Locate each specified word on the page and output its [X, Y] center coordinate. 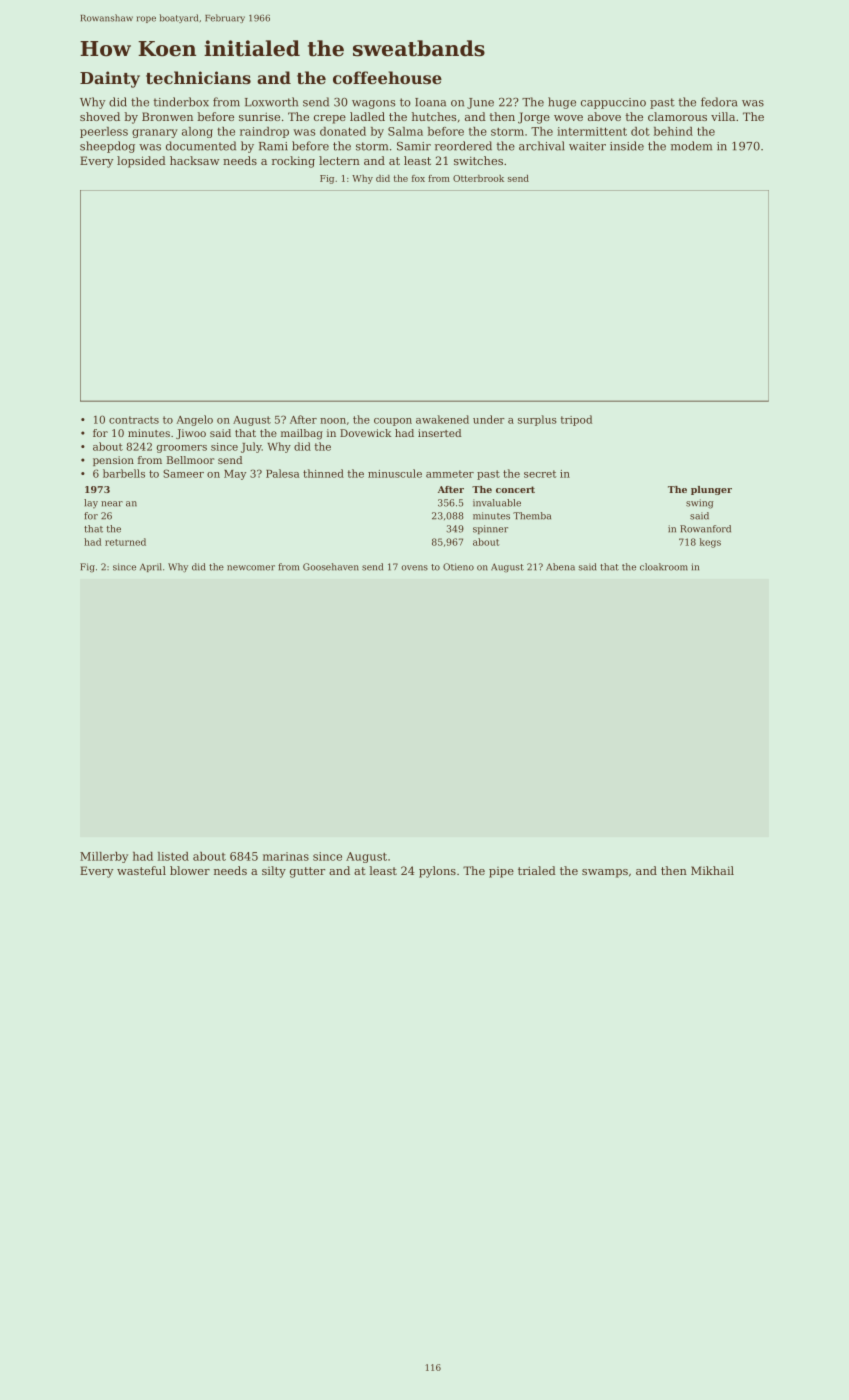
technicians [198, 77]
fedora [719, 102]
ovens [414, 568]
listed [173, 856]
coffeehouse [387, 77]
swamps [605, 873]
